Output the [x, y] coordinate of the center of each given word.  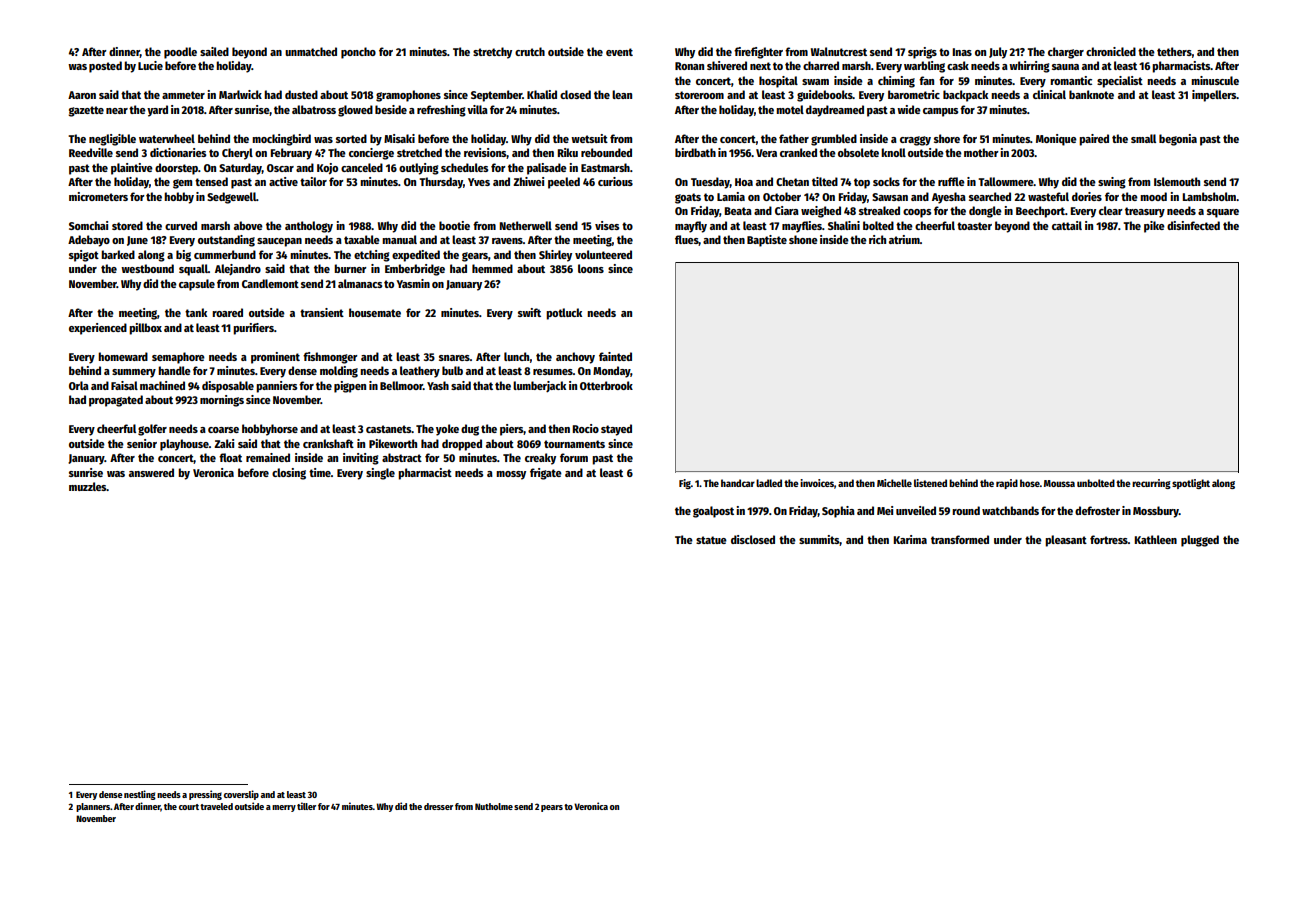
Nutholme [494, 806]
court [189, 807]
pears [552, 808]
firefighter [758, 53]
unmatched [311, 51]
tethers [1174, 51]
